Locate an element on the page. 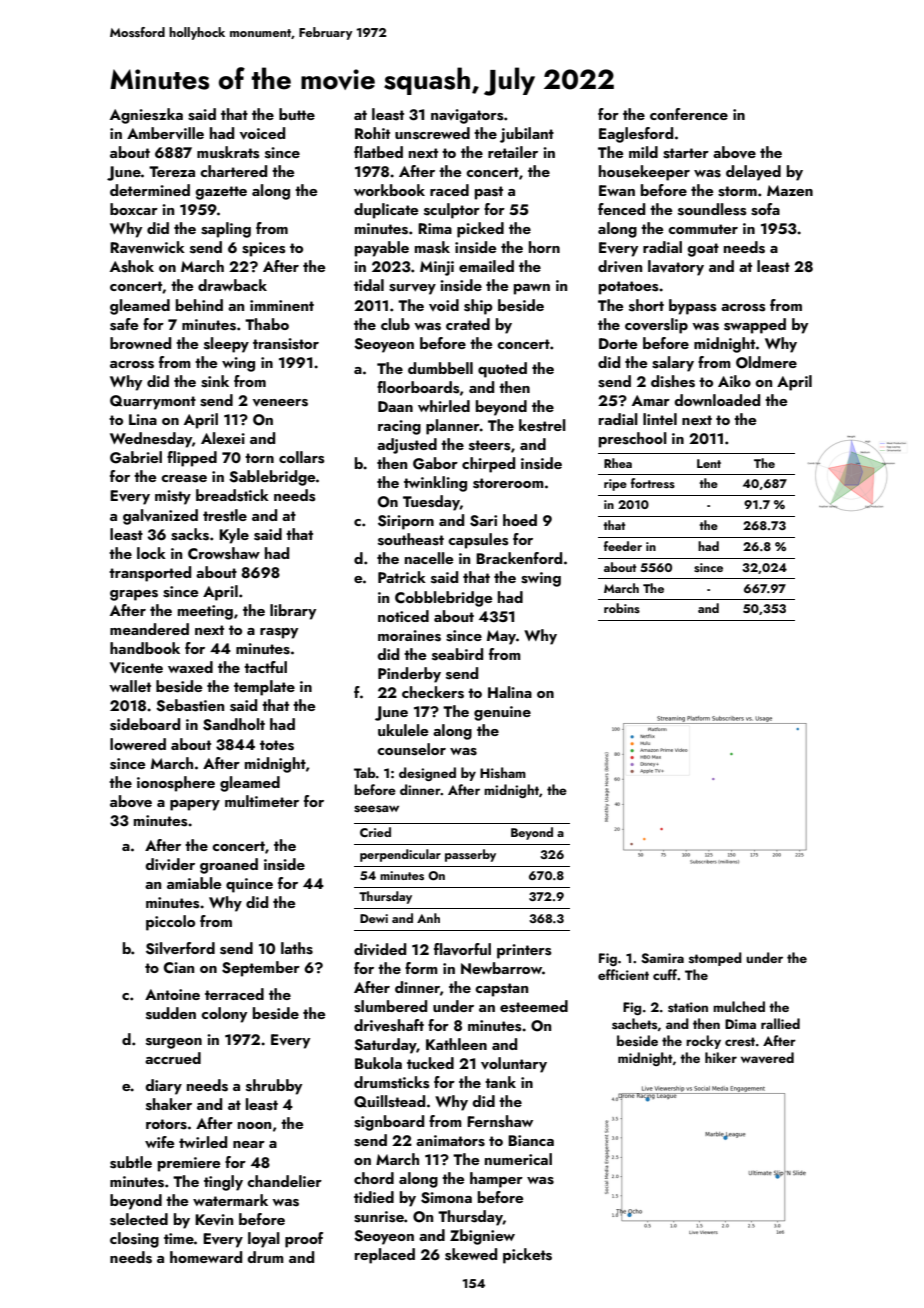 The width and height of the page is (924, 1308). accrued is located at coordinates (173, 1058).
